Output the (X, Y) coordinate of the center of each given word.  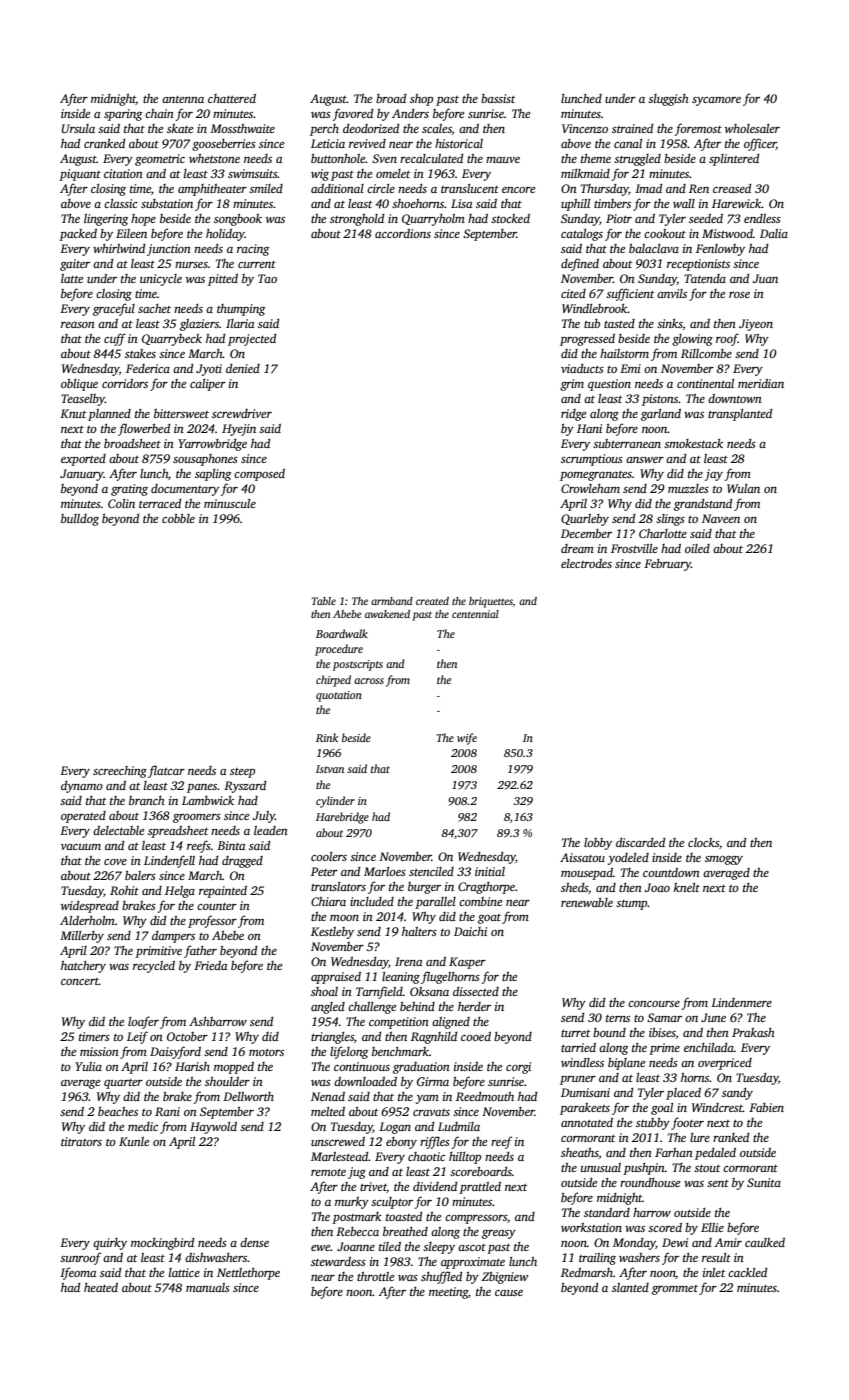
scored (665, 1227)
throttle (375, 1276)
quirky (110, 1244)
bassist (498, 98)
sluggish (668, 100)
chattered (232, 98)
